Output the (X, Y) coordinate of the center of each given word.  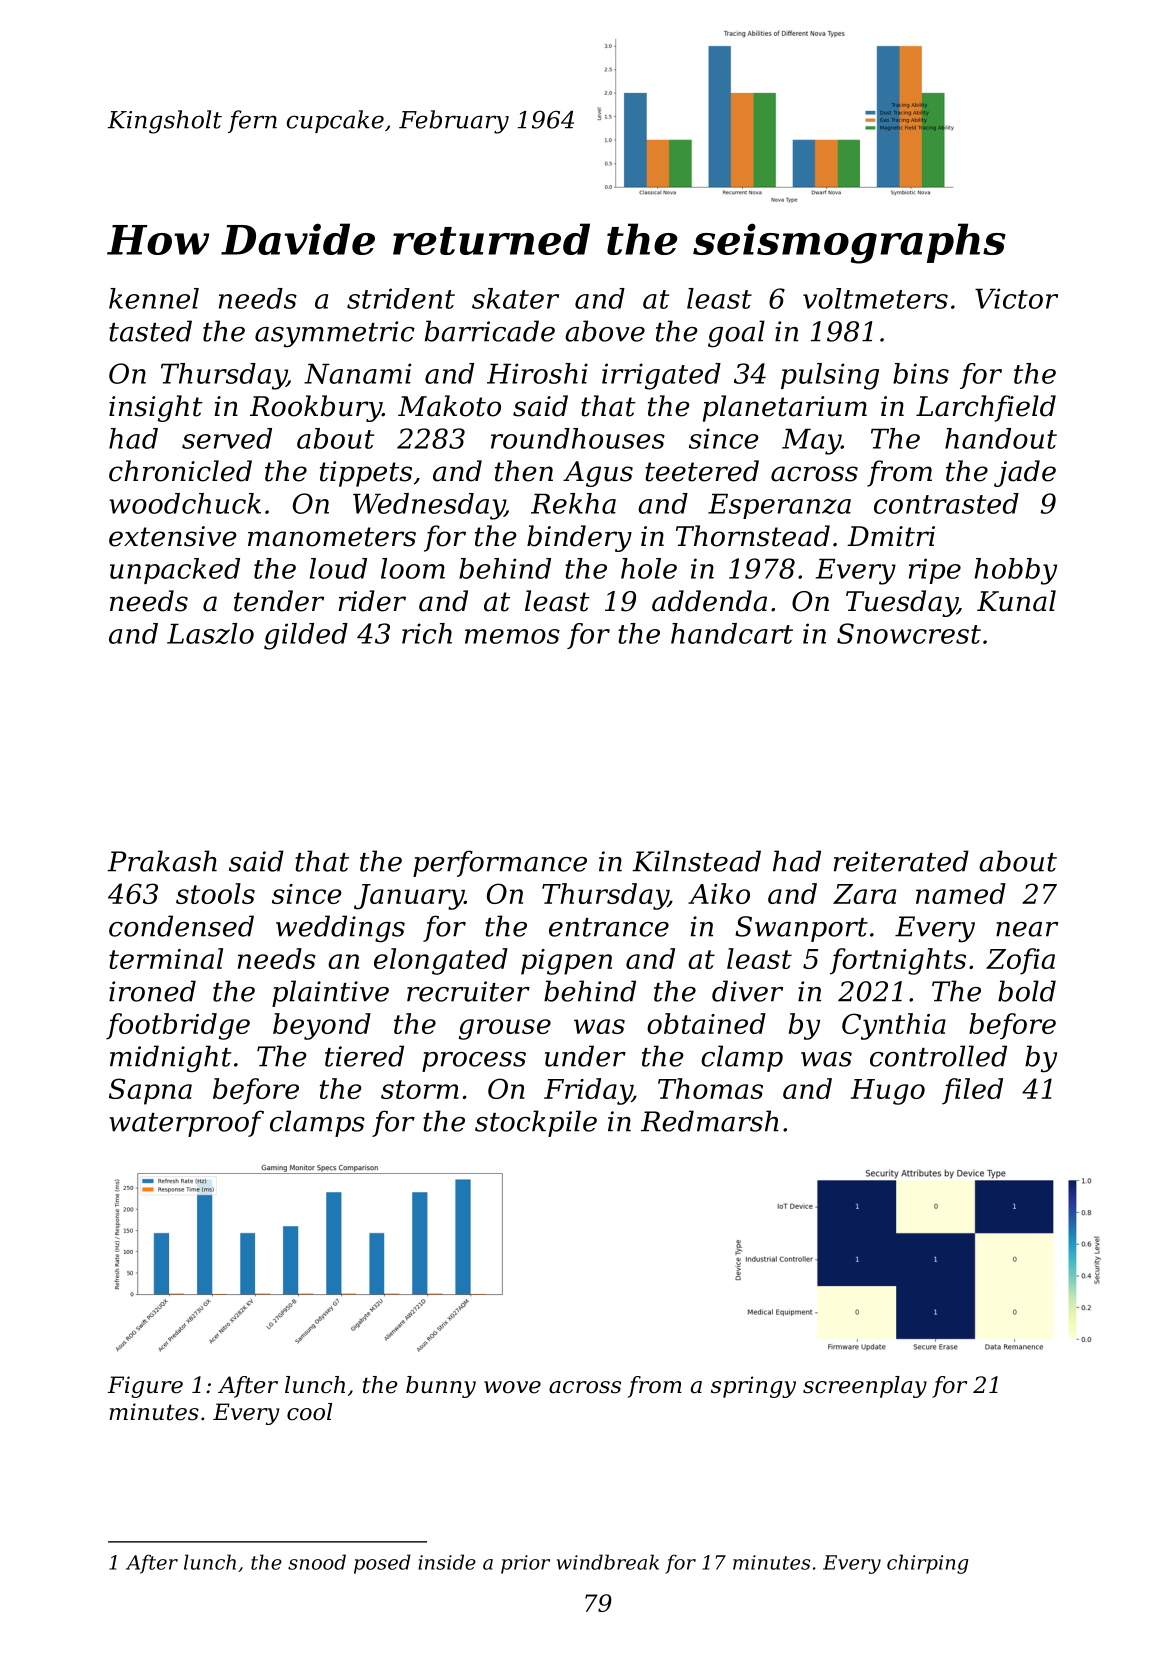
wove (512, 1387)
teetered (702, 471)
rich (427, 633)
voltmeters (875, 298)
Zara (864, 894)
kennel (154, 298)
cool (309, 1412)
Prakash (162, 861)
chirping (927, 1564)
